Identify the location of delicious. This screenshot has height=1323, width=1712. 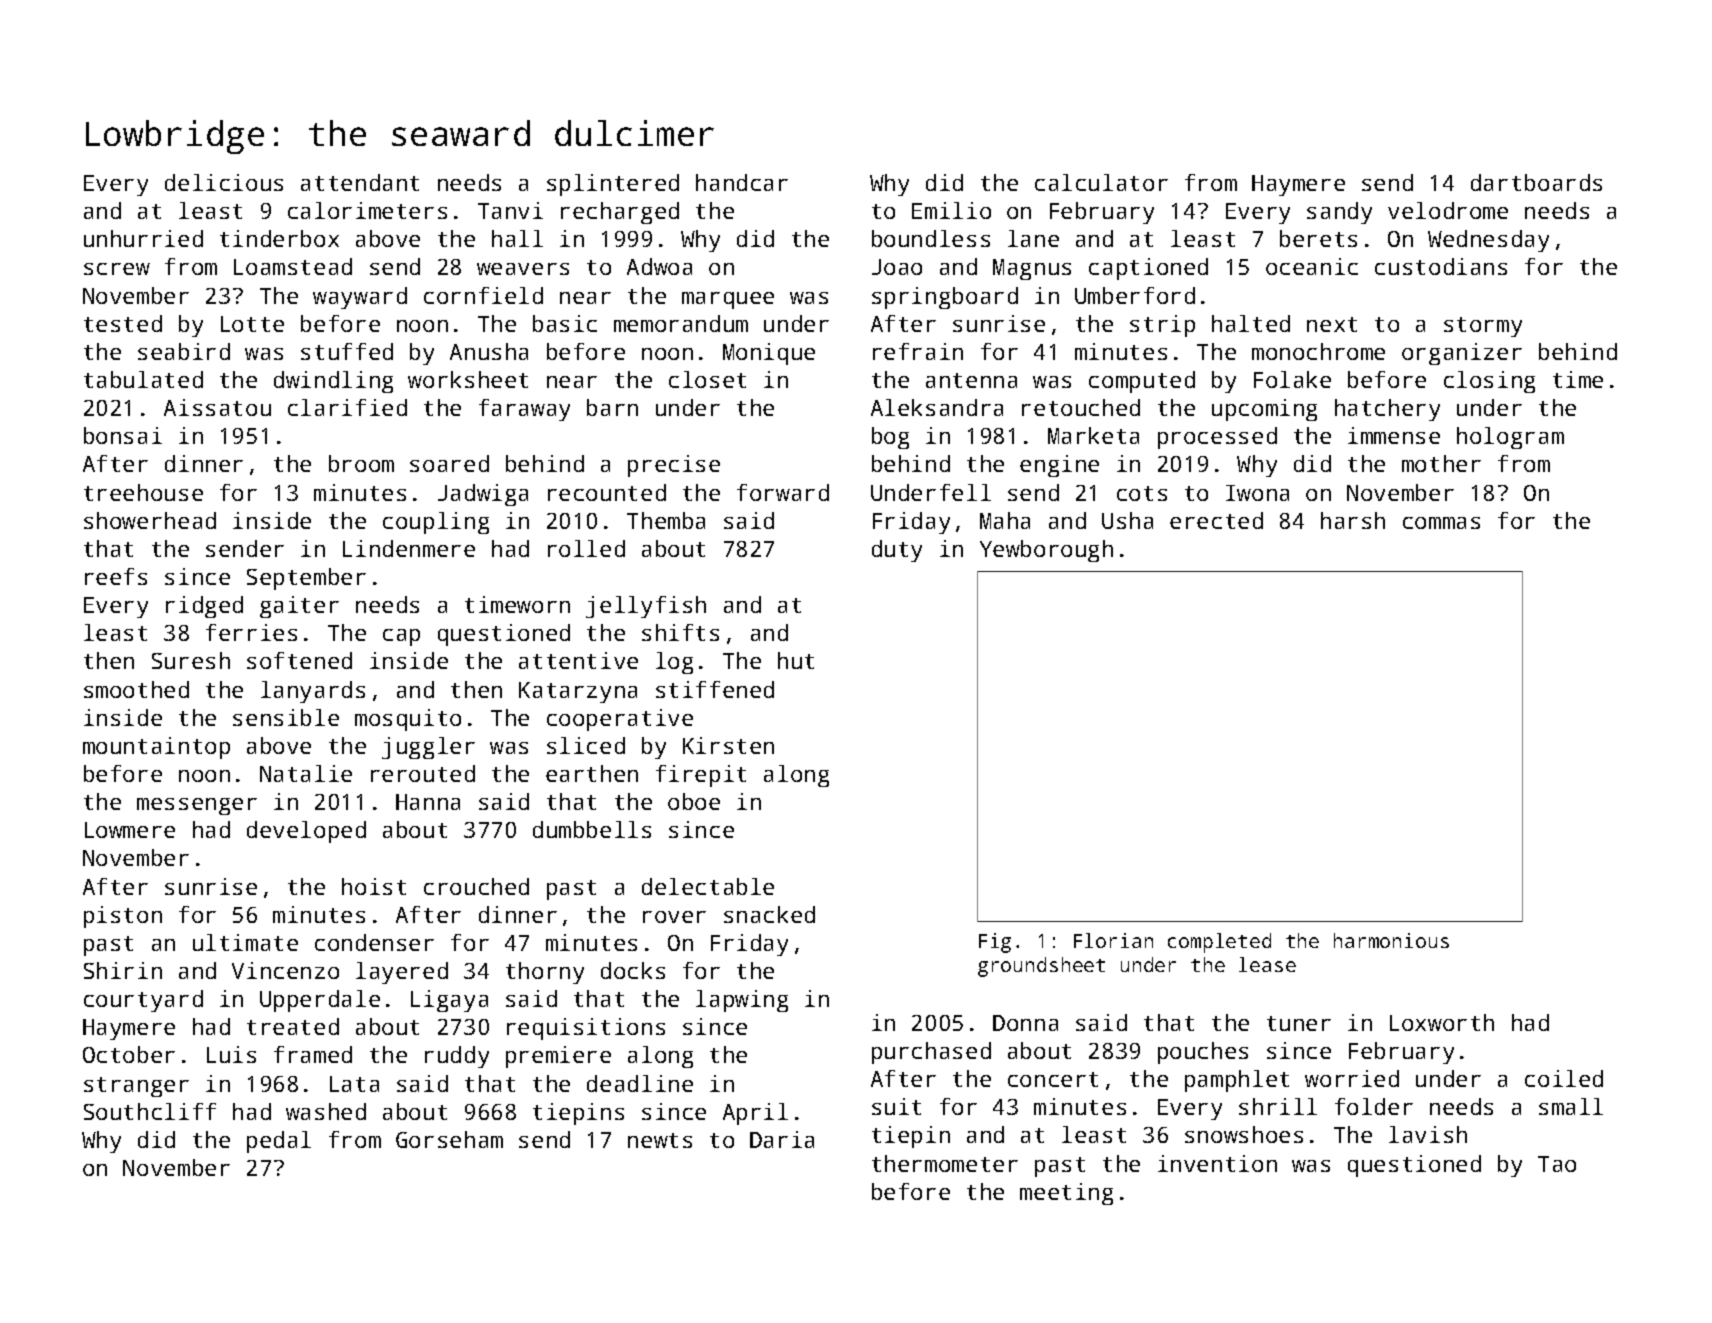
(224, 182).
